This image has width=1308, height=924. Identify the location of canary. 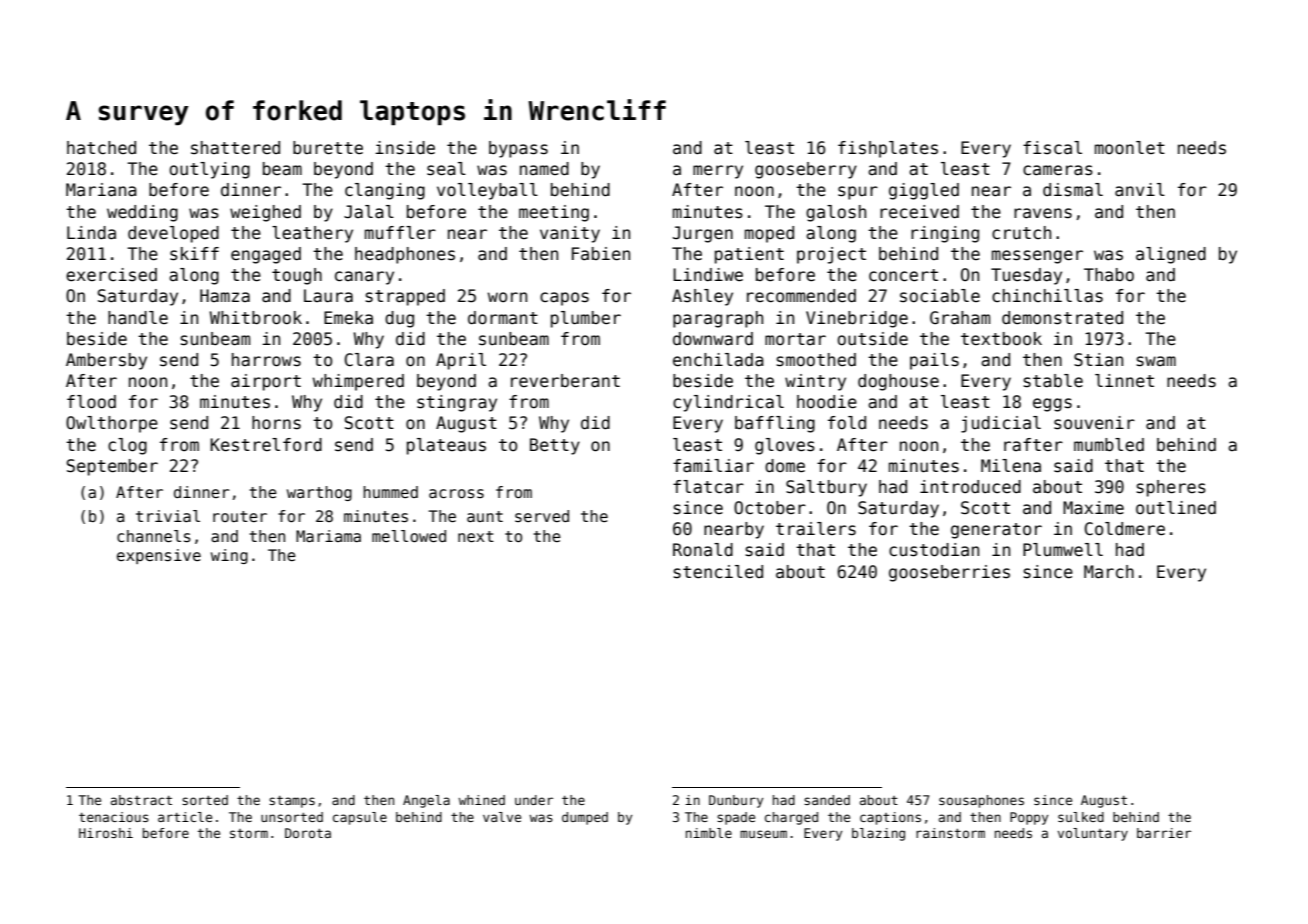
(364, 278).
